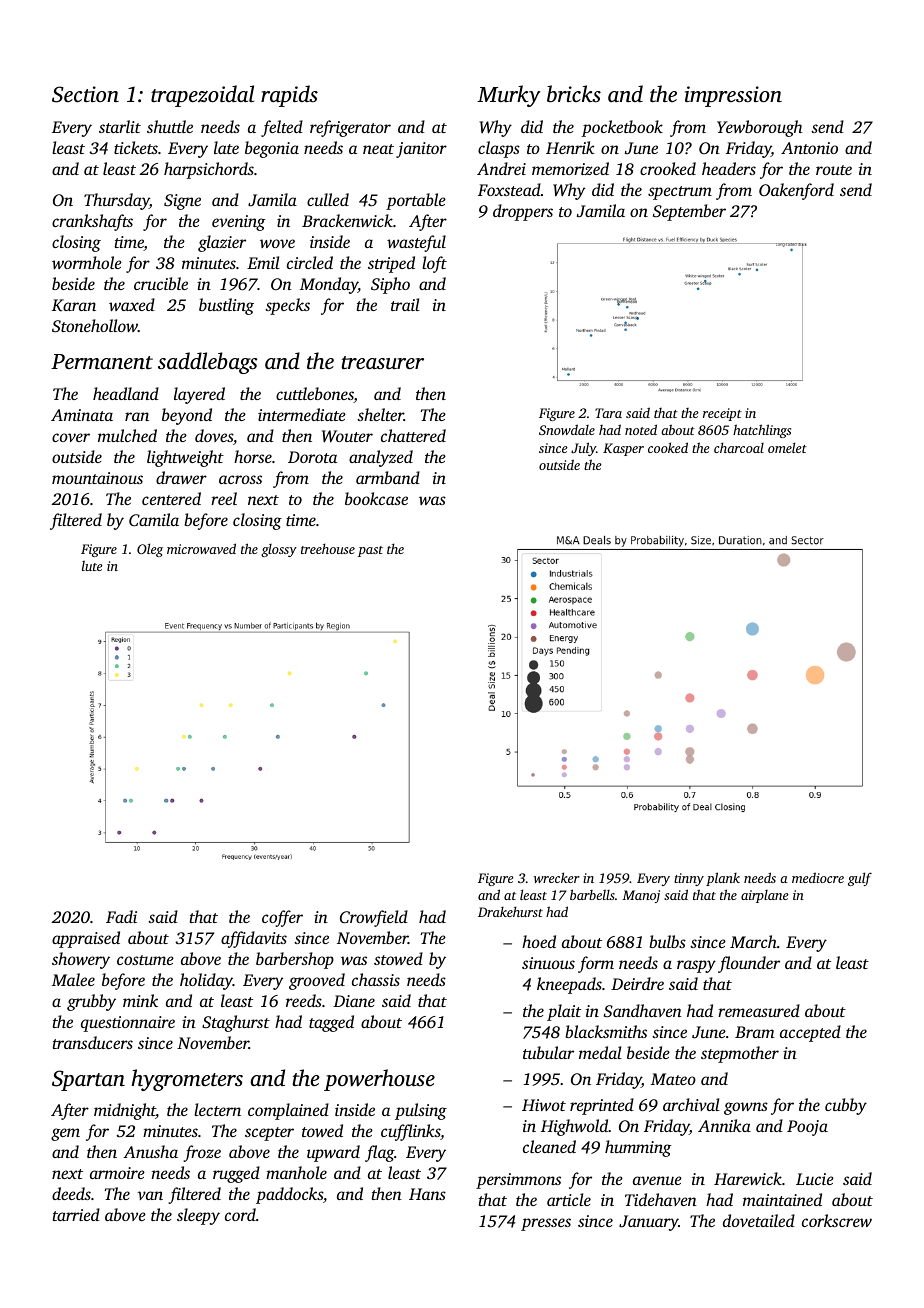  I want to click on sleepy, so click(198, 1216).
